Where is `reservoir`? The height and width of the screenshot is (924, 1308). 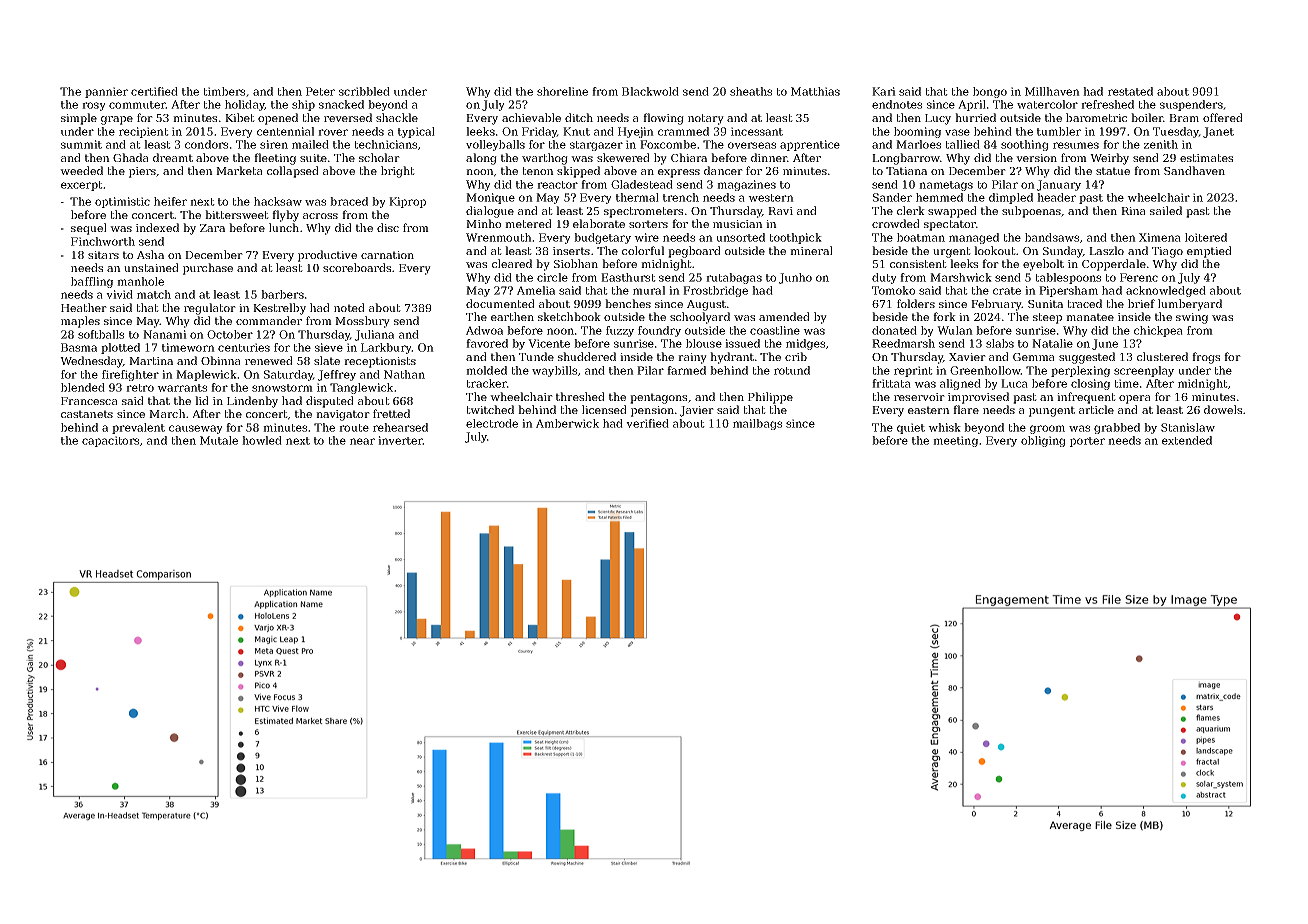 reservoir is located at coordinates (919, 397).
